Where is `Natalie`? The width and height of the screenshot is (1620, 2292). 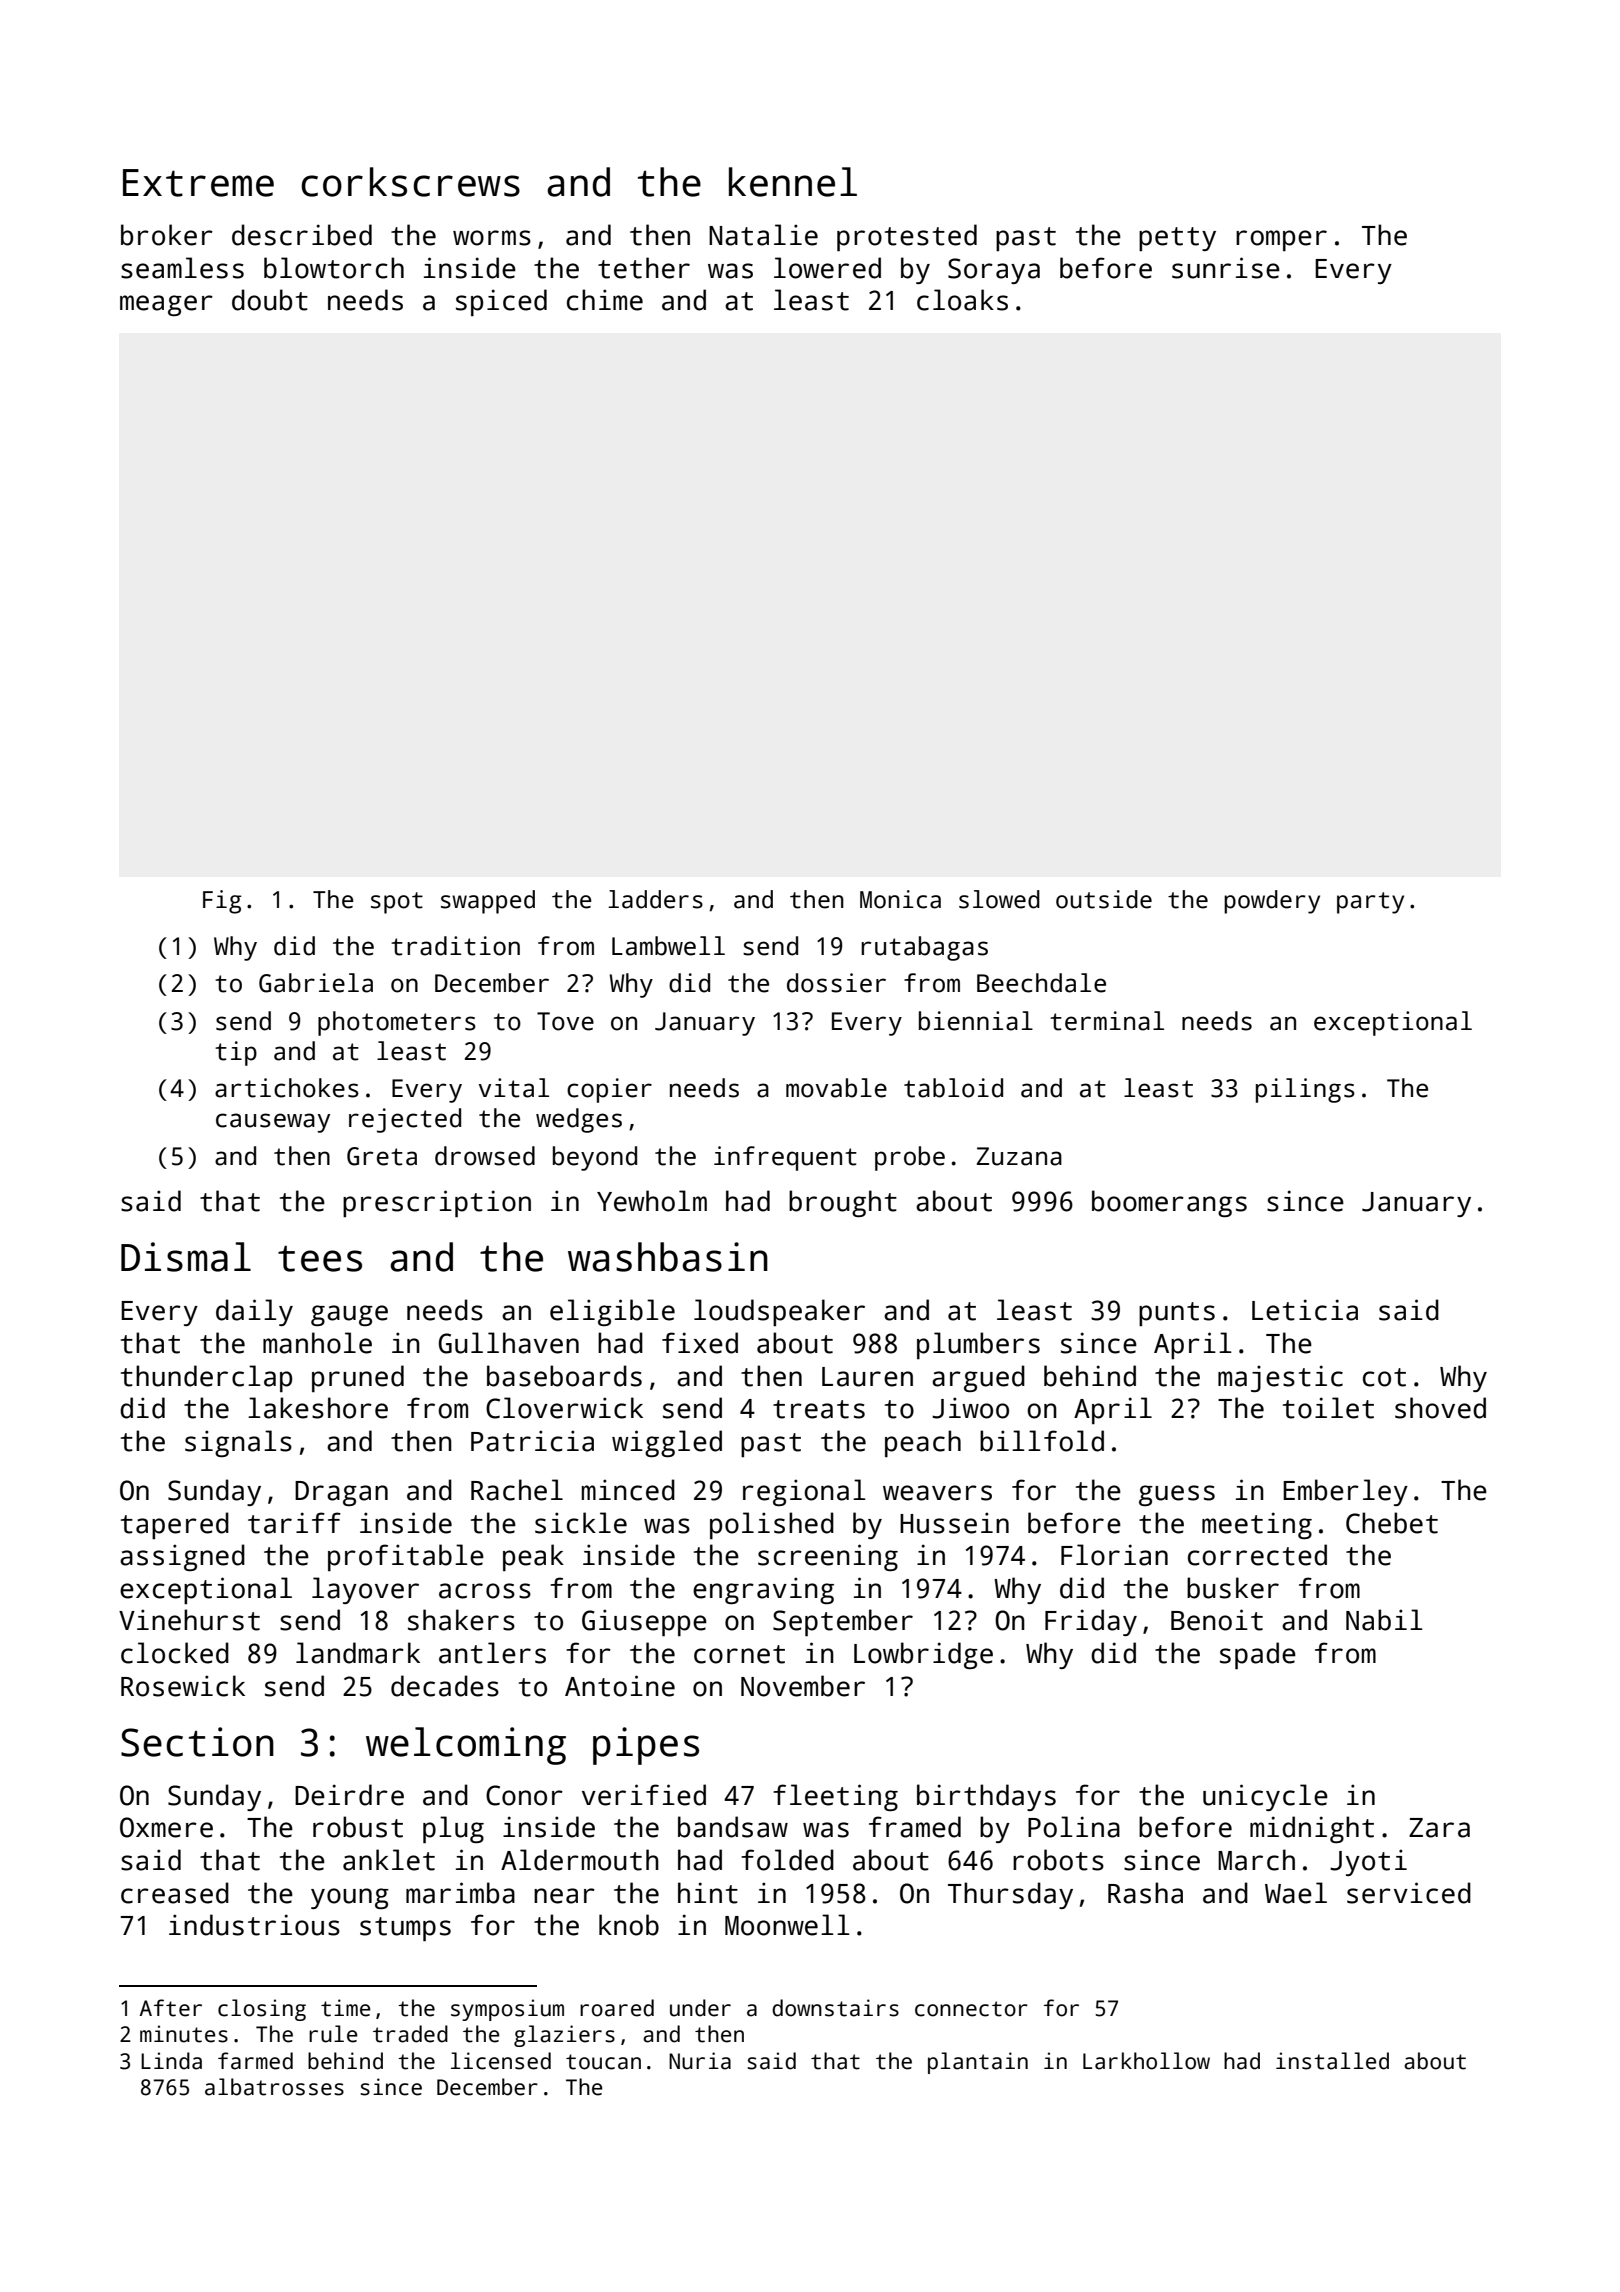
Natalie is located at coordinates (763, 235).
